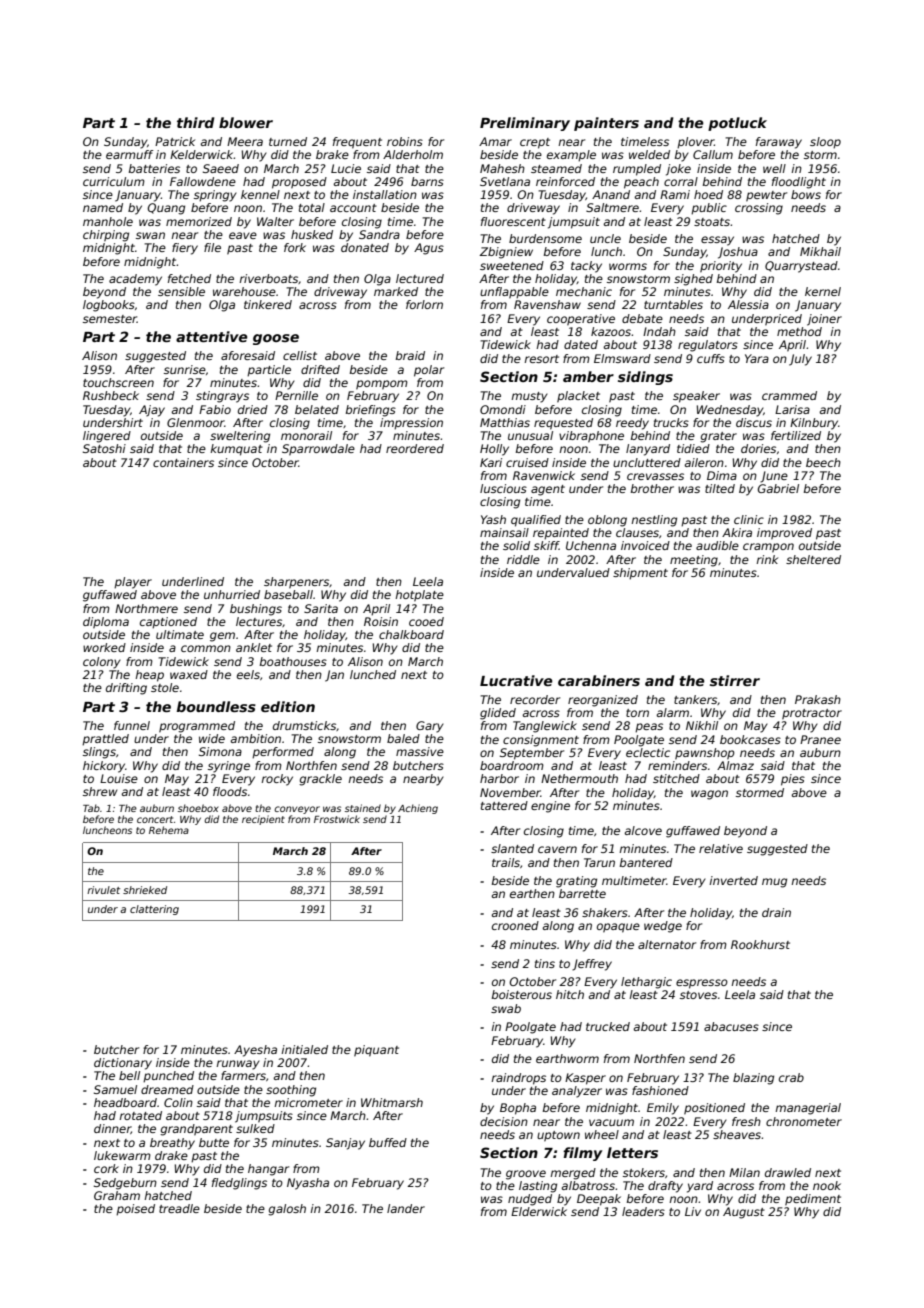 Image resolution: width=924 pixels, height=1308 pixels. Describe the element at coordinates (427, 181) in the screenshot. I see `barns` at that location.
